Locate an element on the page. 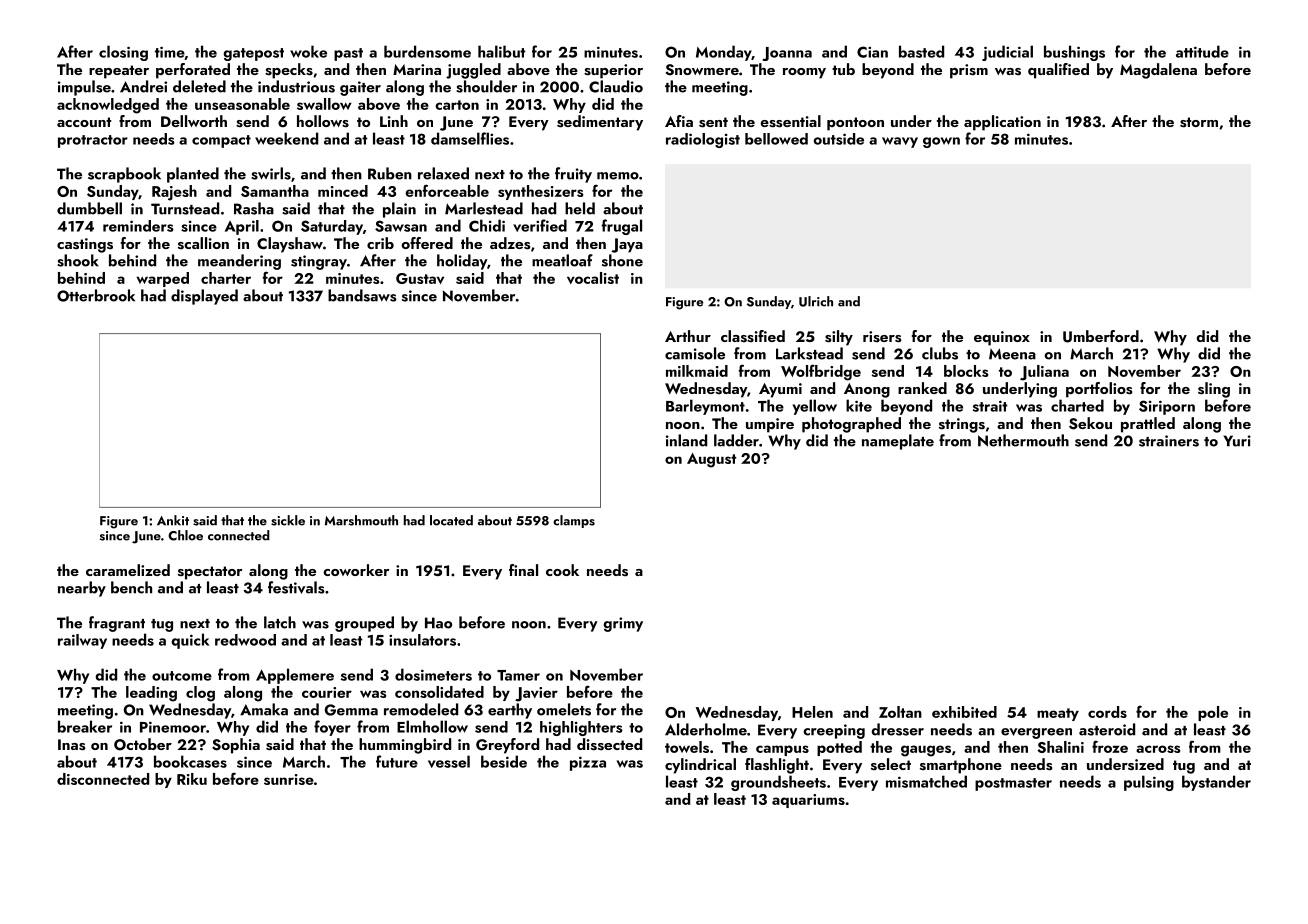 This document has height=924, width=1308. Riku is located at coordinates (192, 779).
